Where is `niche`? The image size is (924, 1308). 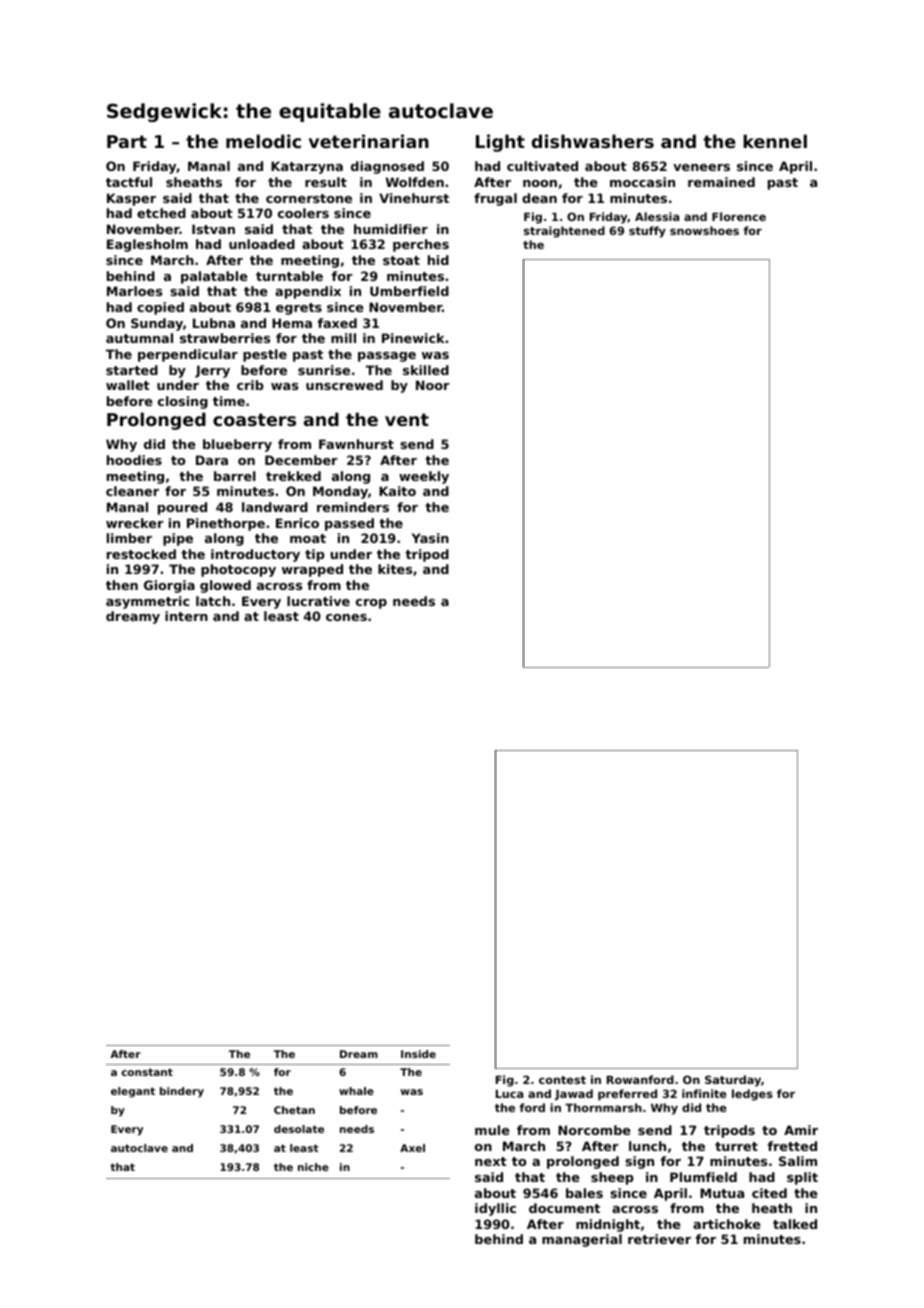 niche is located at coordinates (313, 1167).
